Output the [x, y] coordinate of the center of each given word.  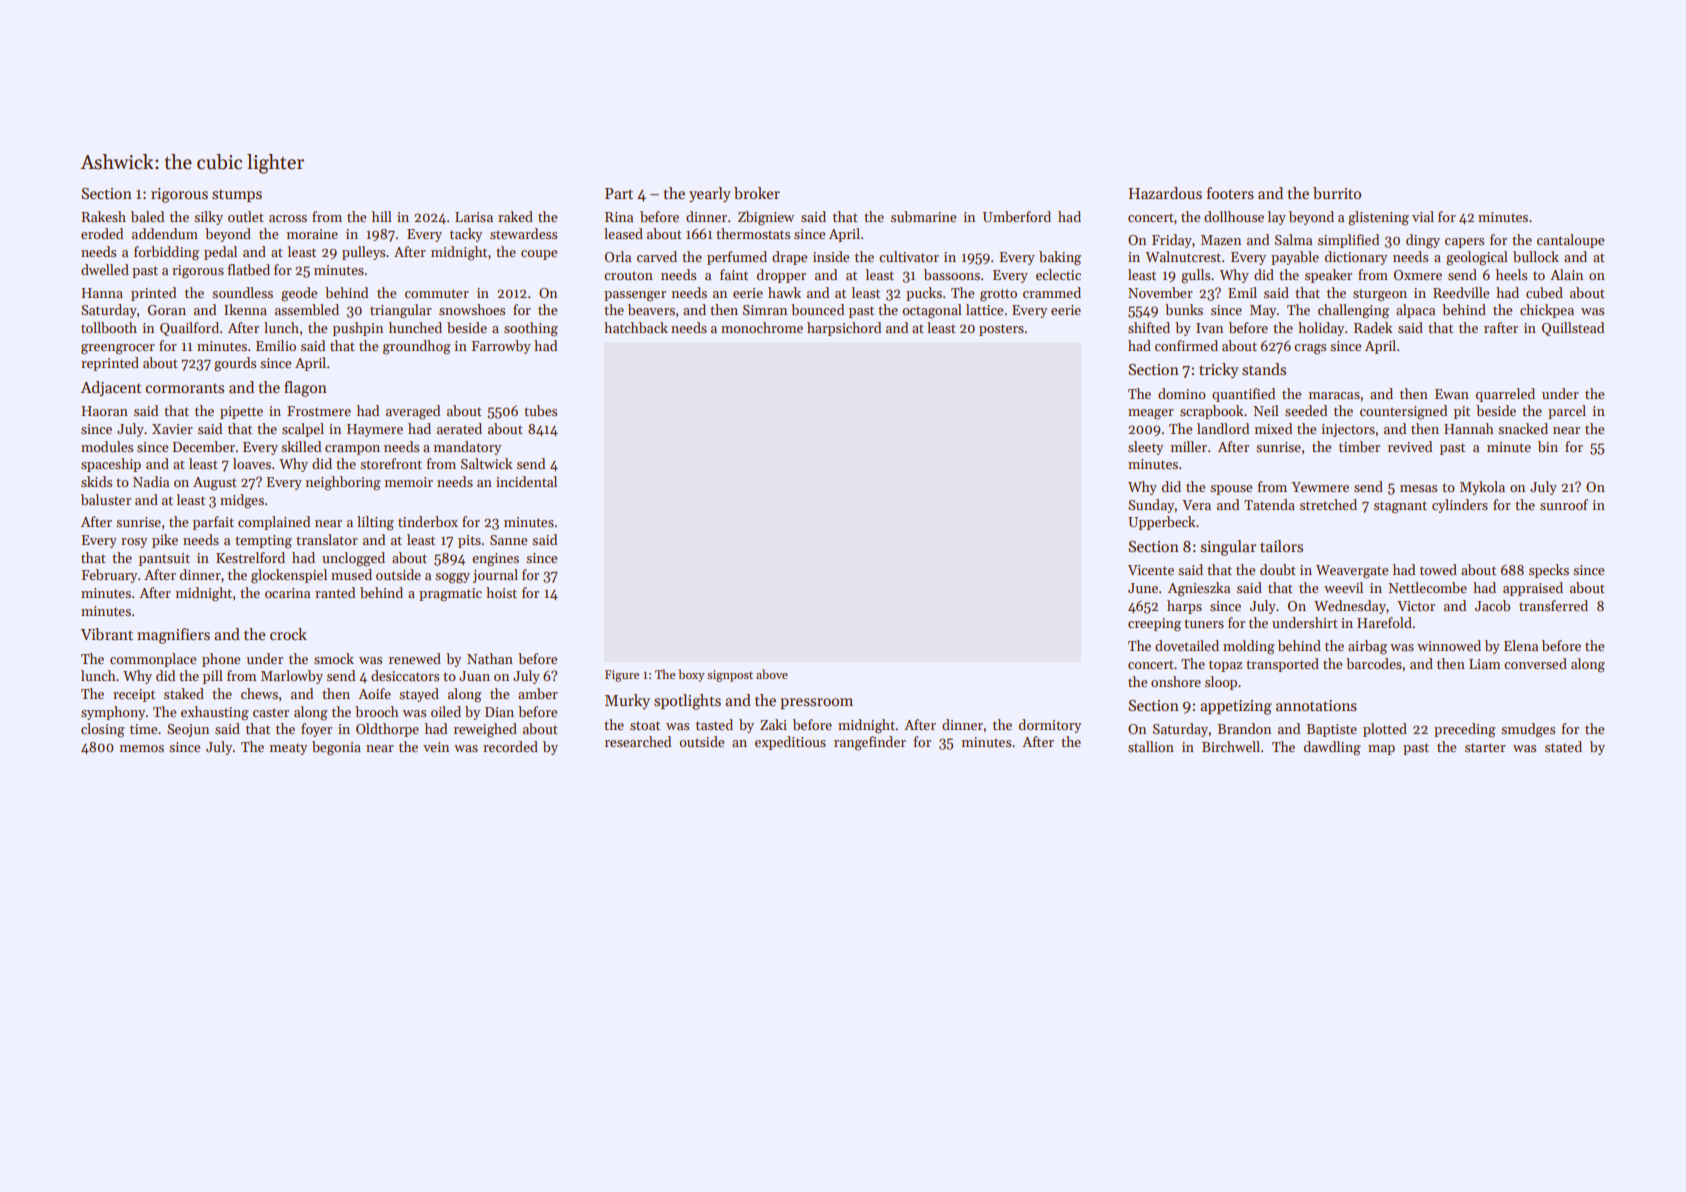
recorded [510, 746]
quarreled [1505, 395]
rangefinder [870, 743]
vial [1423, 216]
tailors [1281, 546]
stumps [237, 195]
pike [165, 541]
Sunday [1151, 506]
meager [1151, 414]
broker [757, 193]
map [1381, 750]
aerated [459, 428]
